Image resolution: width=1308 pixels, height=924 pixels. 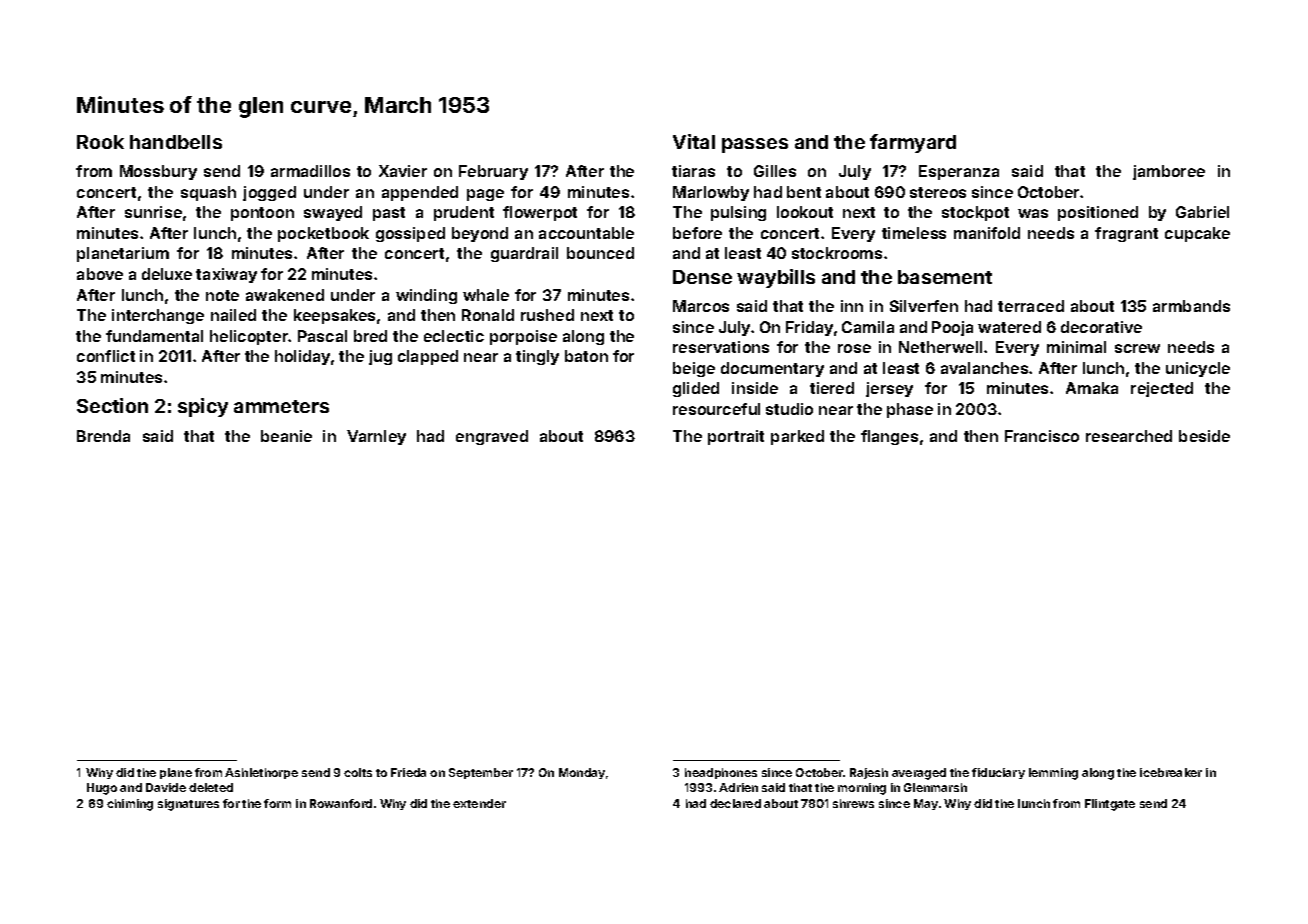 What do you see at coordinates (380, 357) in the screenshot?
I see `jug` at bounding box center [380, 357].
